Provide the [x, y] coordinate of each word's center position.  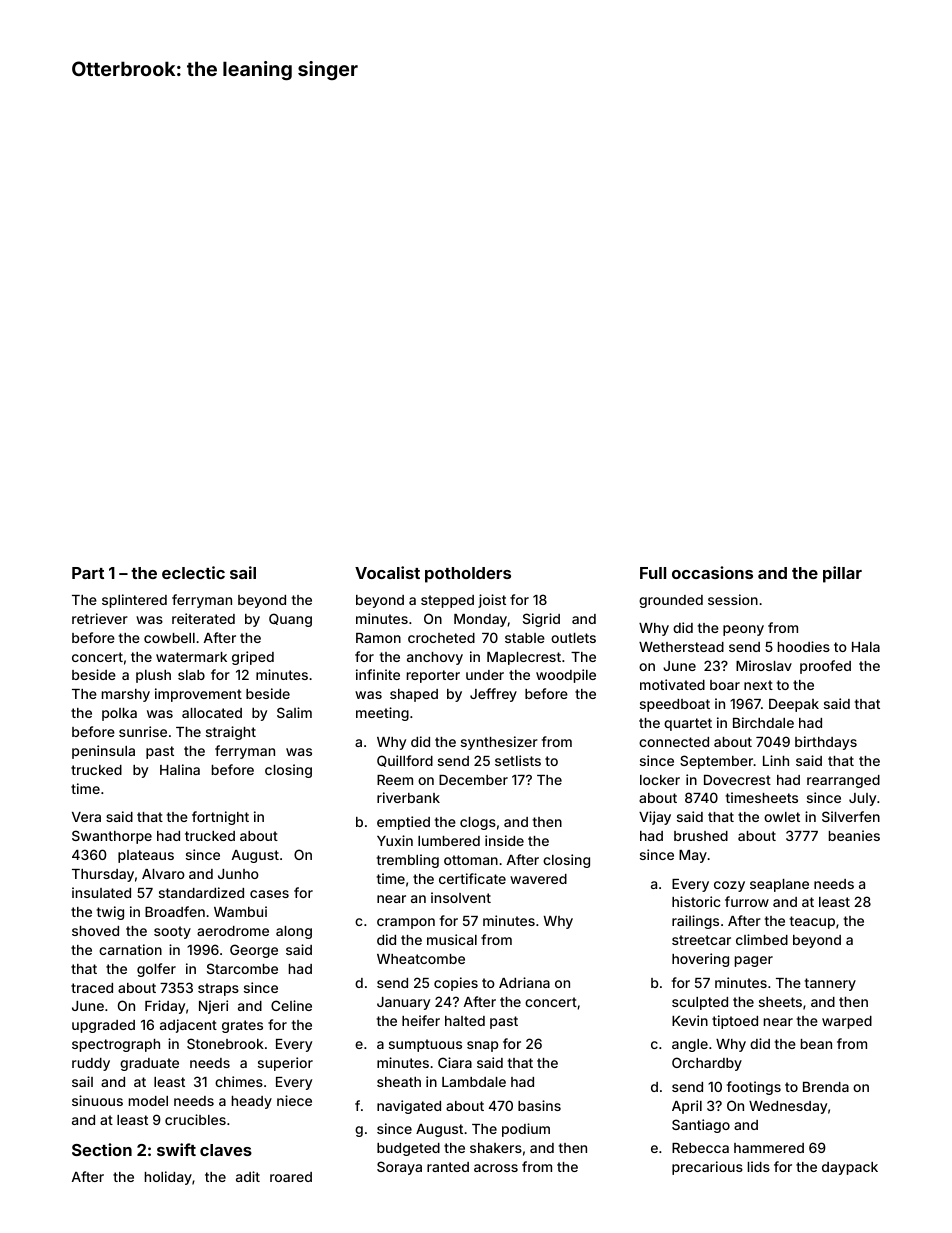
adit [248, 1176]
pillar [842, 574]
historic [696, 901]
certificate [472, 878]
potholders [468, 575]
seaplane [779, 885]
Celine [291, 1005]
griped [253, 658]
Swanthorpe [112, 837]
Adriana [524, 982]
